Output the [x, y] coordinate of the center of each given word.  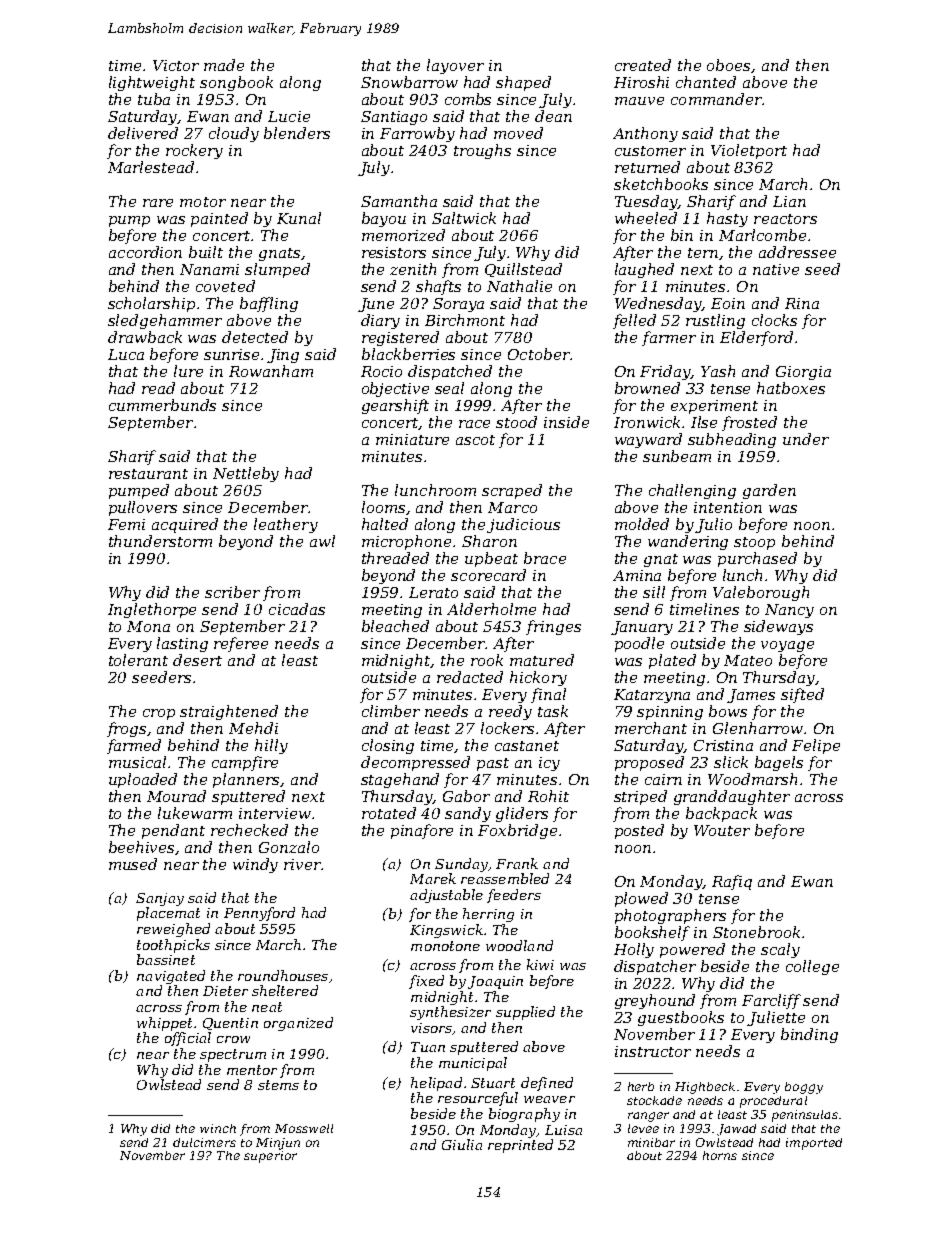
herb [641, 1086]
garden [769, 491]
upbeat [491, 559]
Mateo [748, 660]
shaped [523, 83]
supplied [525, 1013]
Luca [126, 354]
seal [449, 388]
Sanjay [160, 899]
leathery [286, 525]
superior [270, 1157]
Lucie [289, 116]
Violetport [749, 151]
